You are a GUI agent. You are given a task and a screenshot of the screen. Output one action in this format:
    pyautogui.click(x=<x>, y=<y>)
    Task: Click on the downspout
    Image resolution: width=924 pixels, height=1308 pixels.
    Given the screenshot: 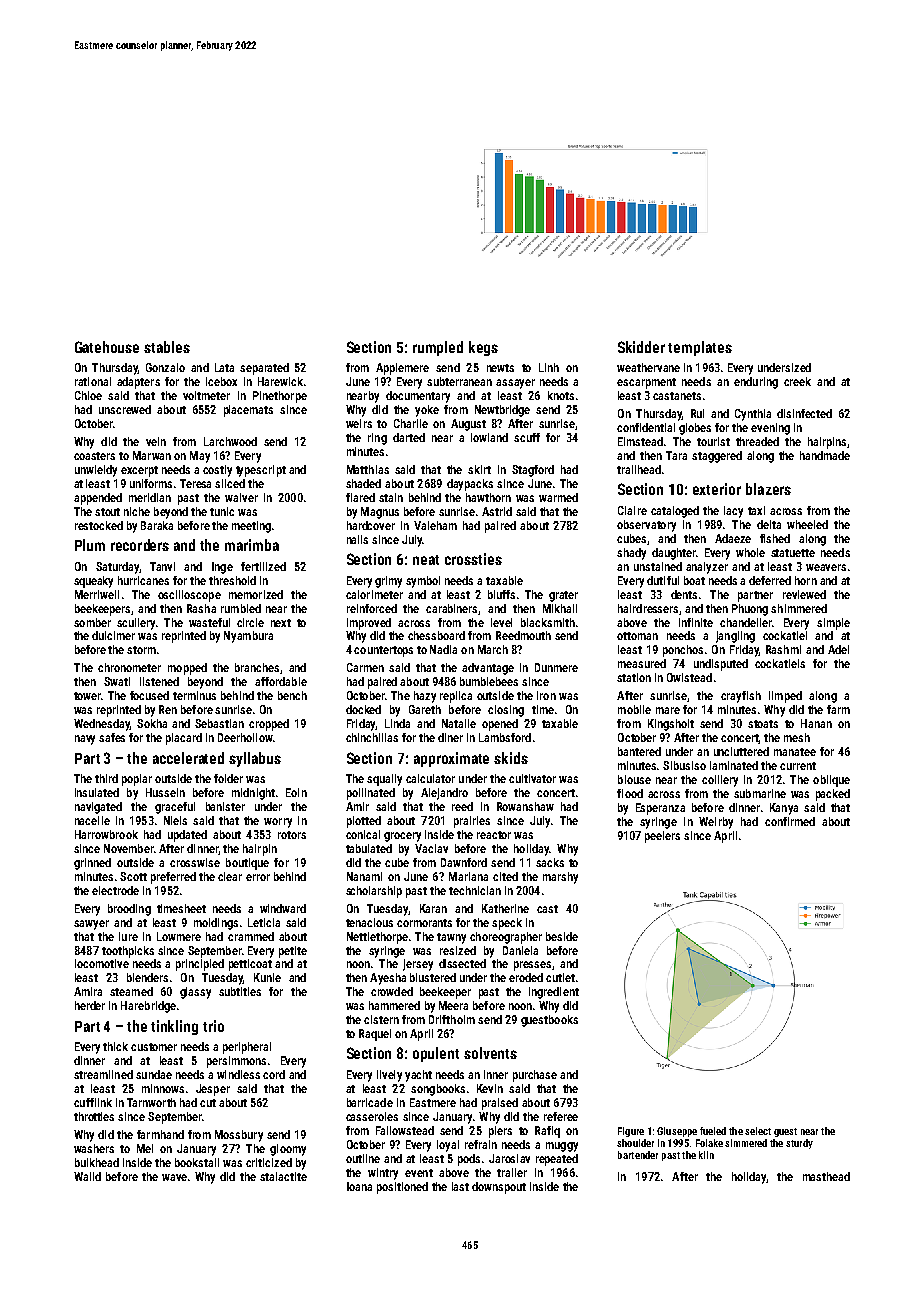 What is the action you would take?
    pyautogui.click(x=499, y=1188)
